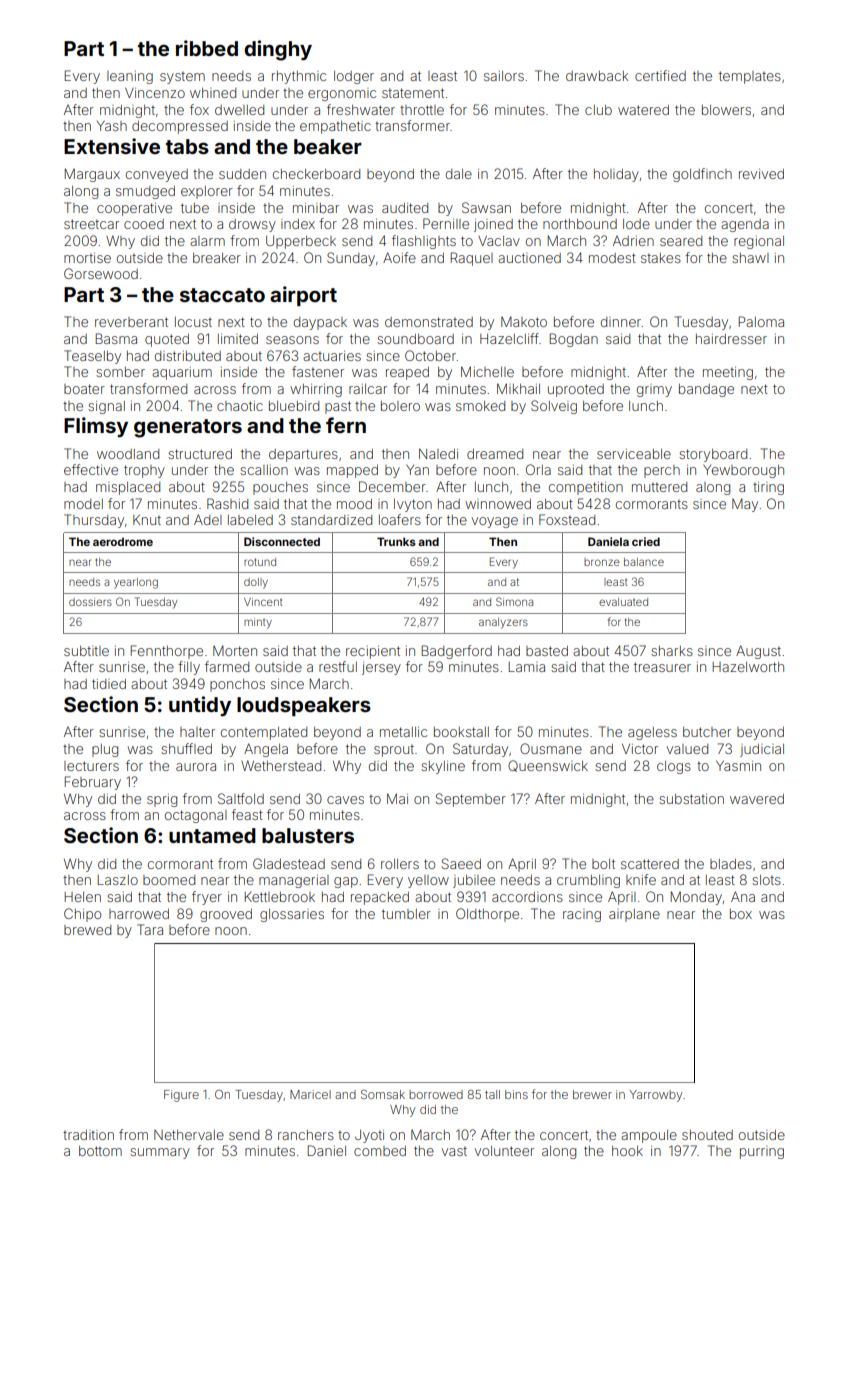  What do you see at coordinates (406, 914) in the screenshot?
I see `tumbler` at bounding box center [406, 914].
